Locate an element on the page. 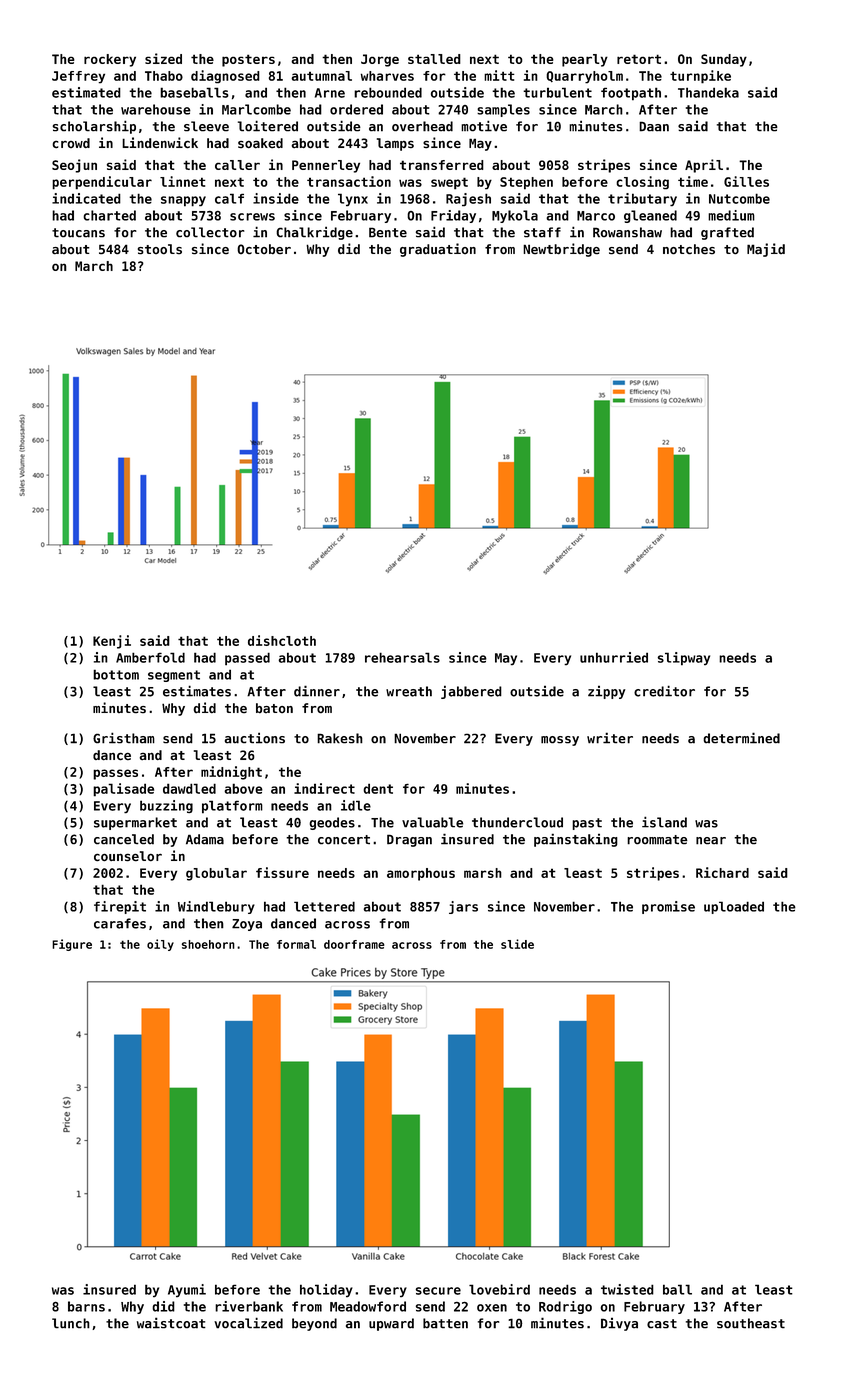 The height and width of the image is (1400, 849). promise is located at coordinates (668, 907).
